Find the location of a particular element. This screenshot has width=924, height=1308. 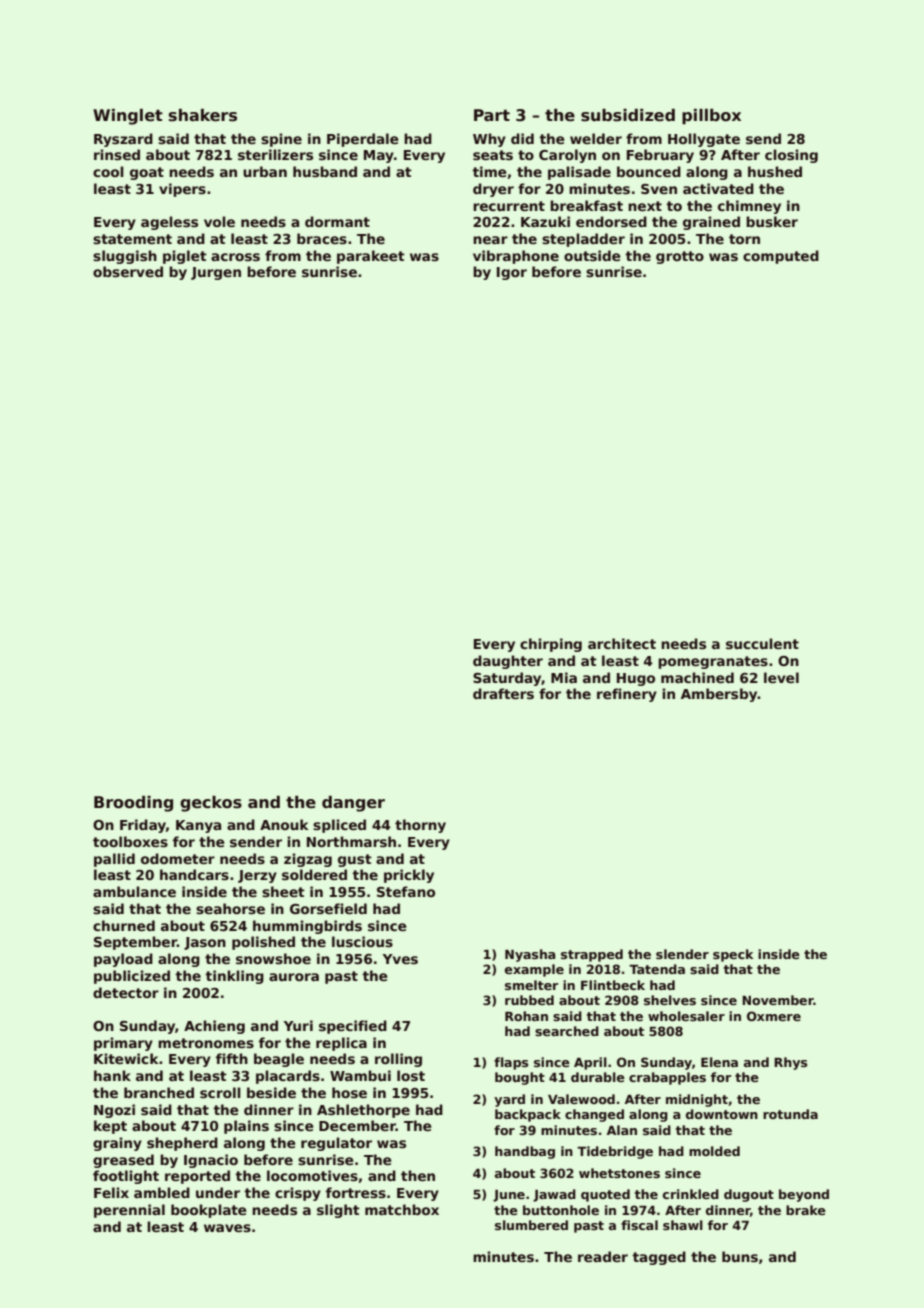

Friday is located at coordinates (143, 826).
